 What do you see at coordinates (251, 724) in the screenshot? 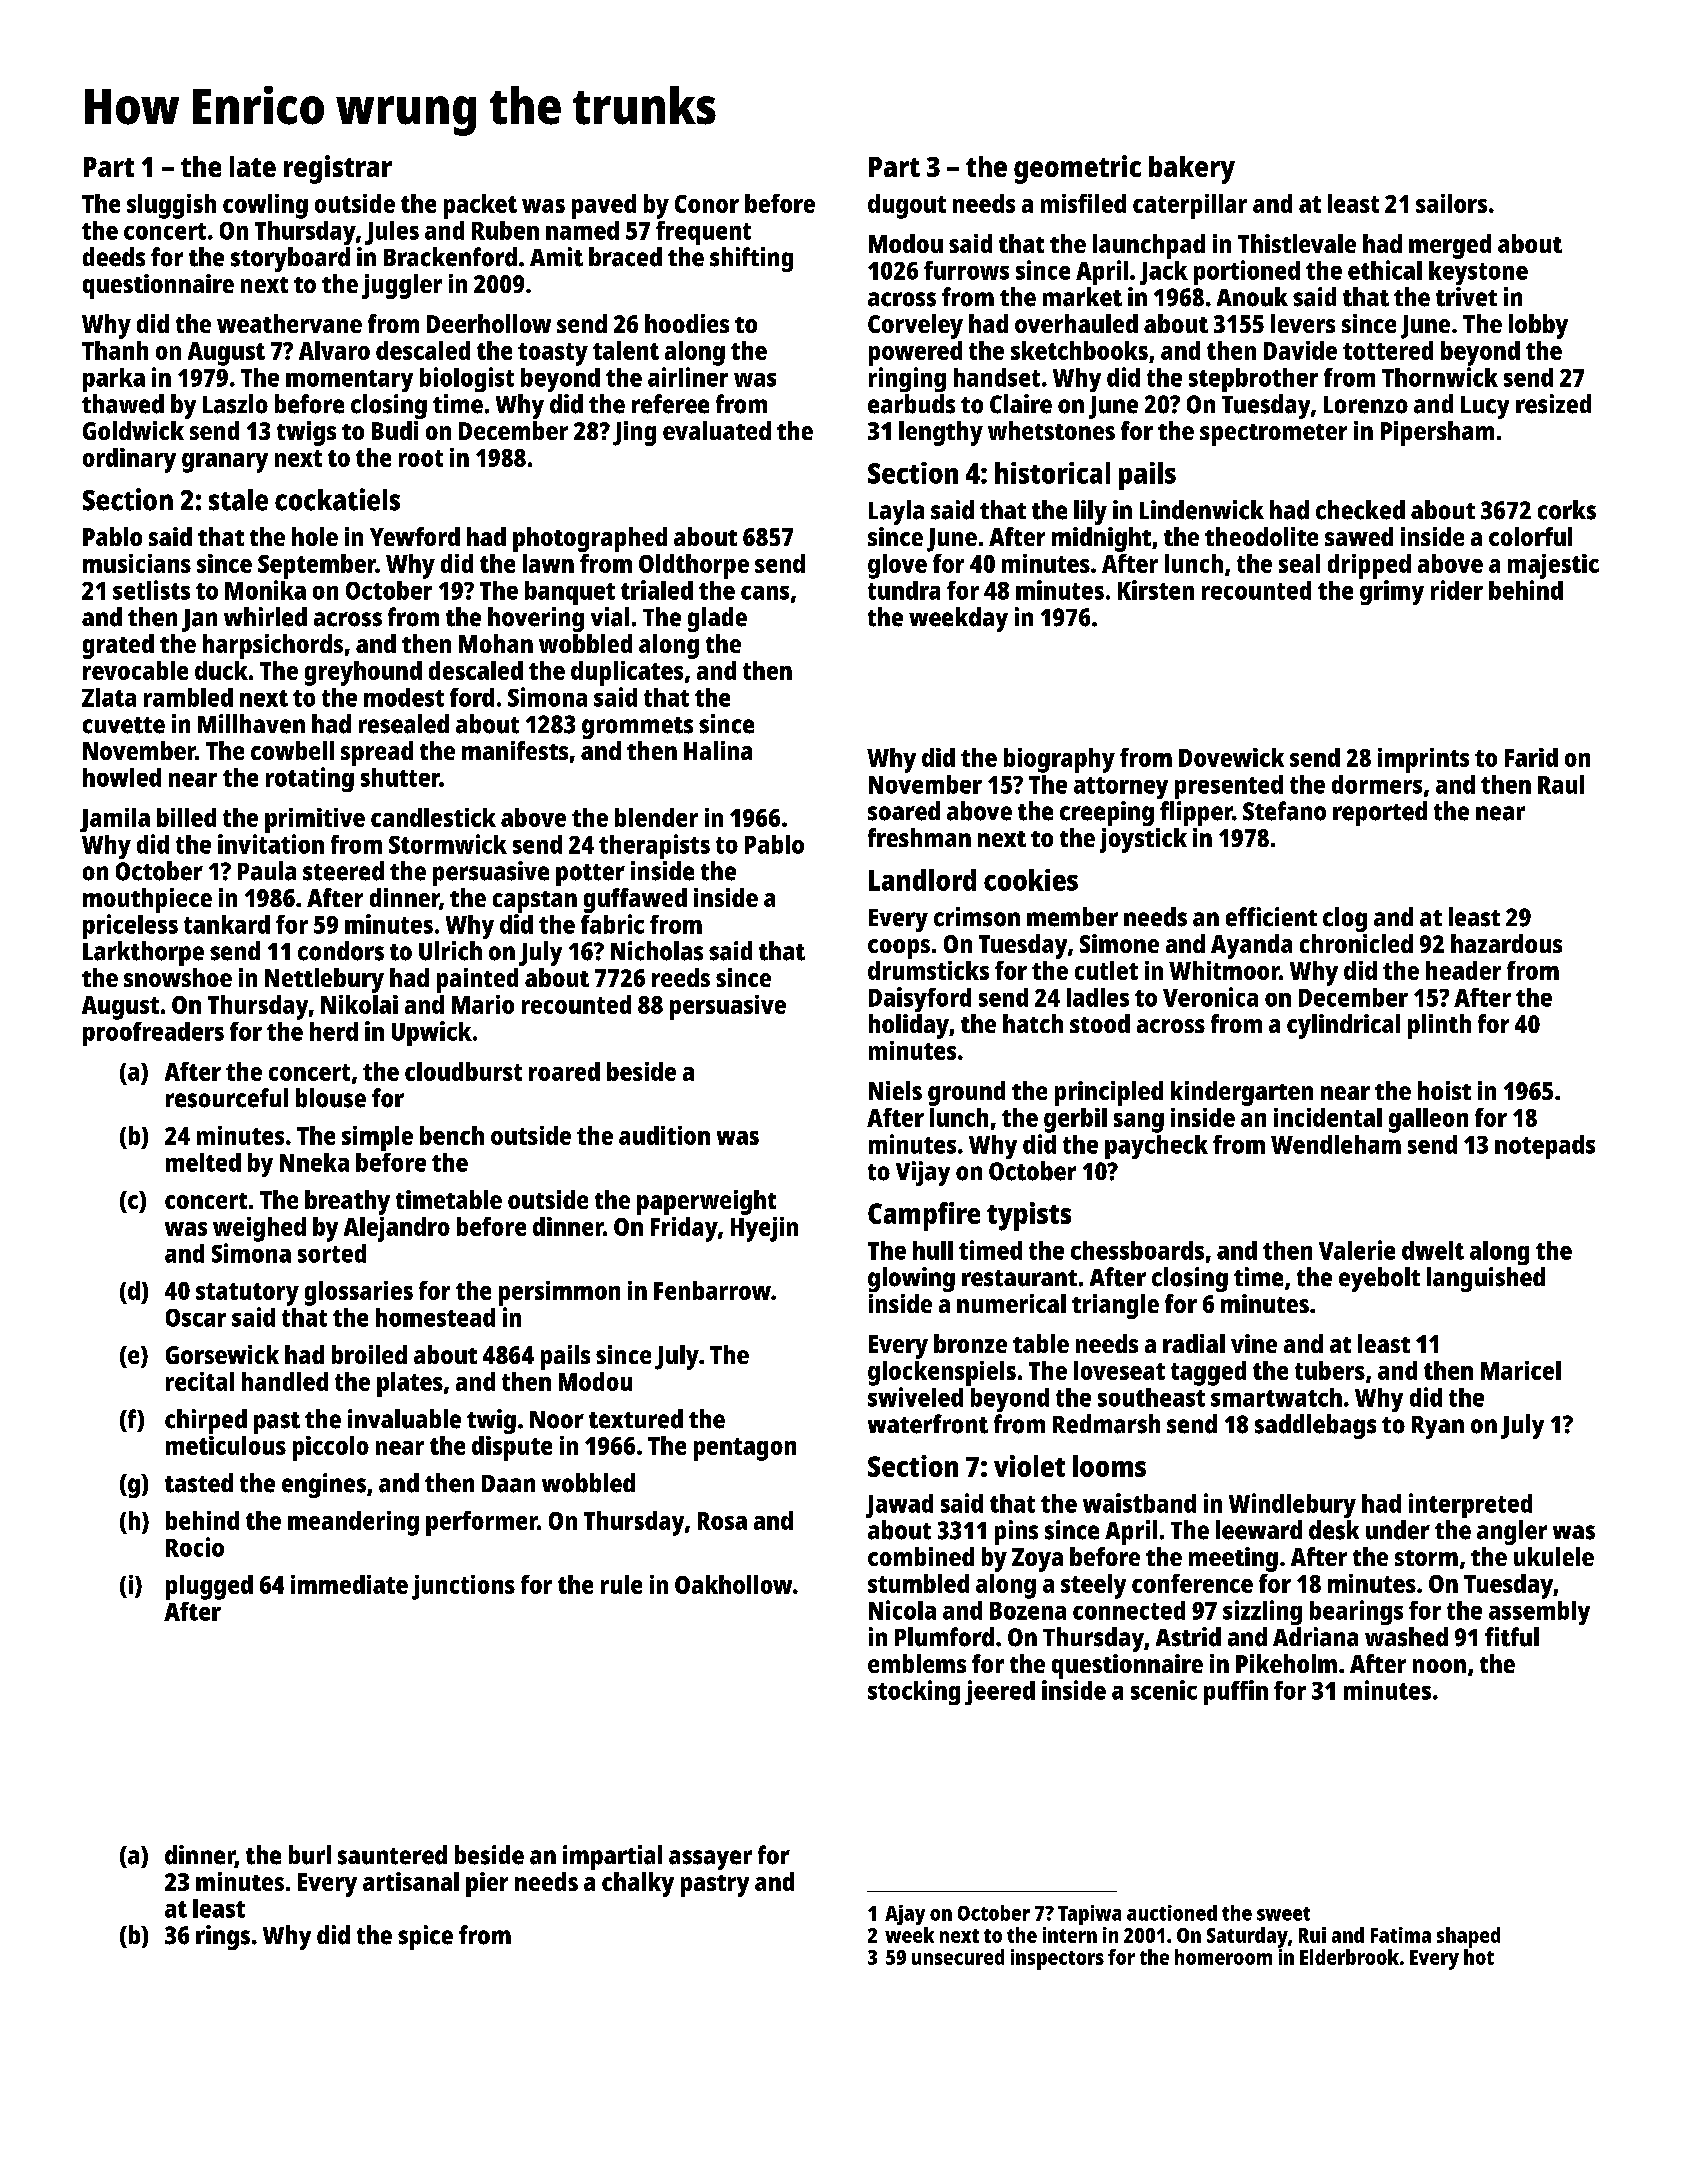
I see `Millhaven` at bounding box center [251, 724].
